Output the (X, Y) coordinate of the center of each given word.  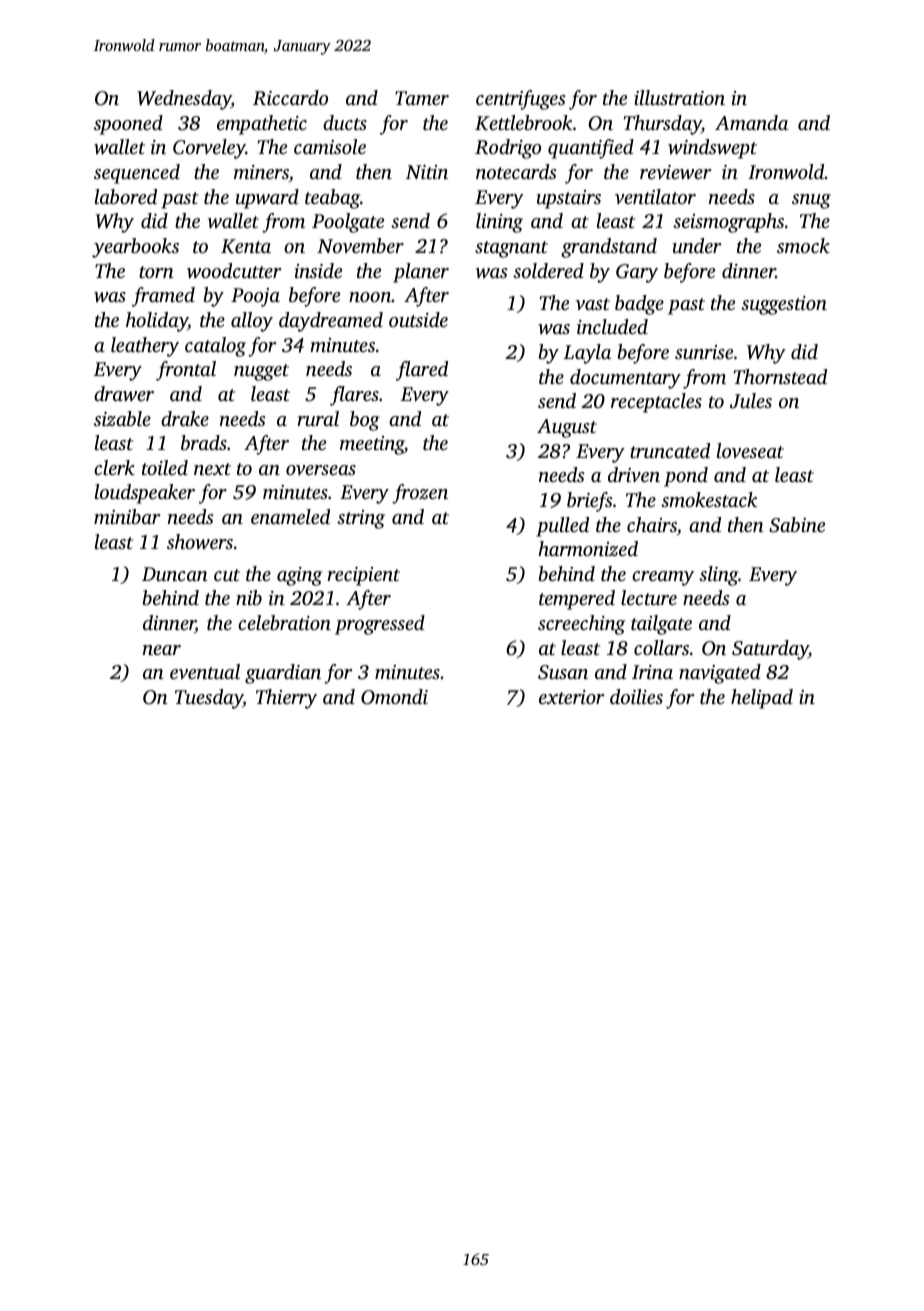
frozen (420, 494)
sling (719, 576)
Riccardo (290, 98)
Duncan (175, 574)
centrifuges (521, 100)
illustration (679, 97)
